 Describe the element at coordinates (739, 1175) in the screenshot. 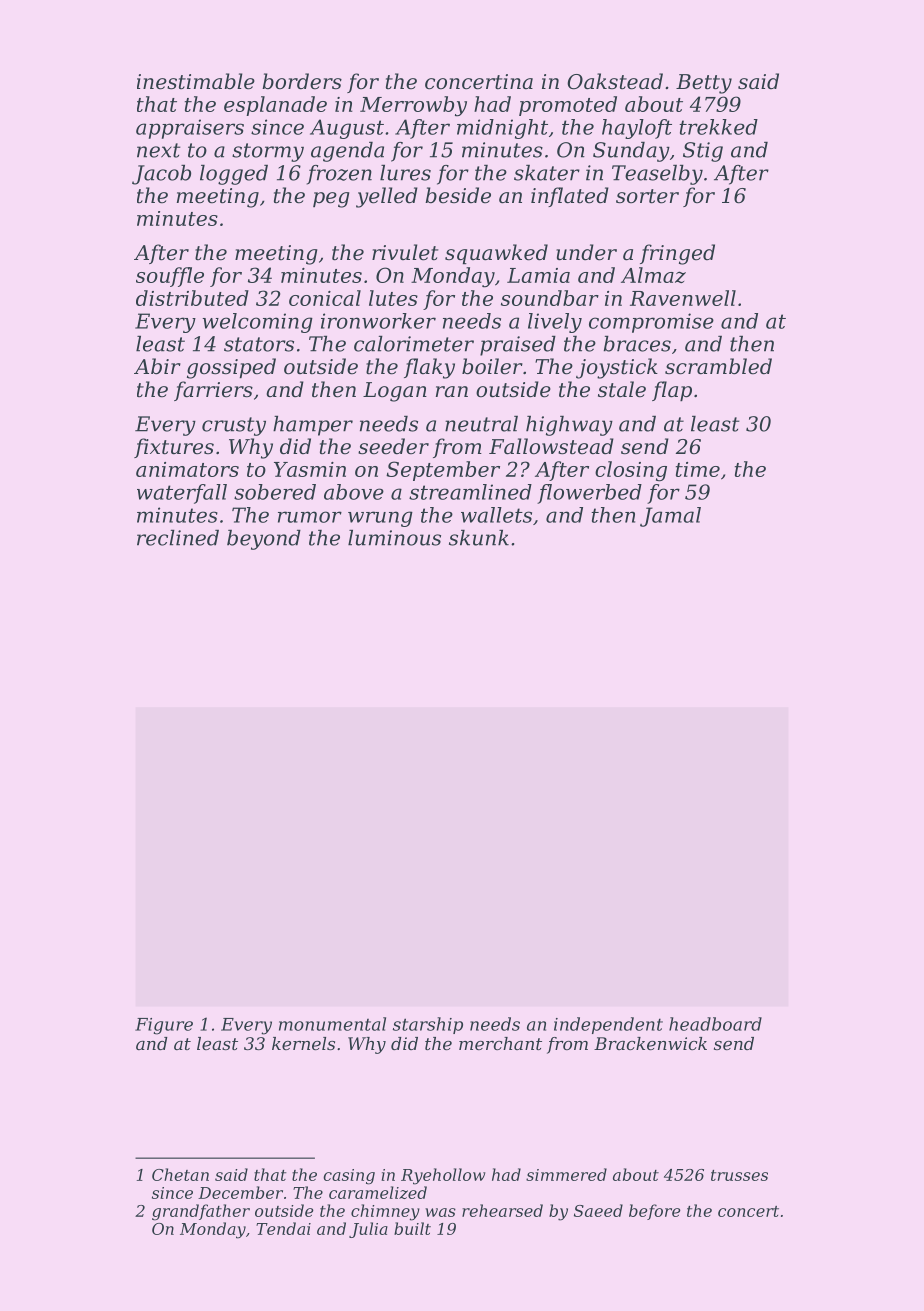

I see `trusses` at that location.
